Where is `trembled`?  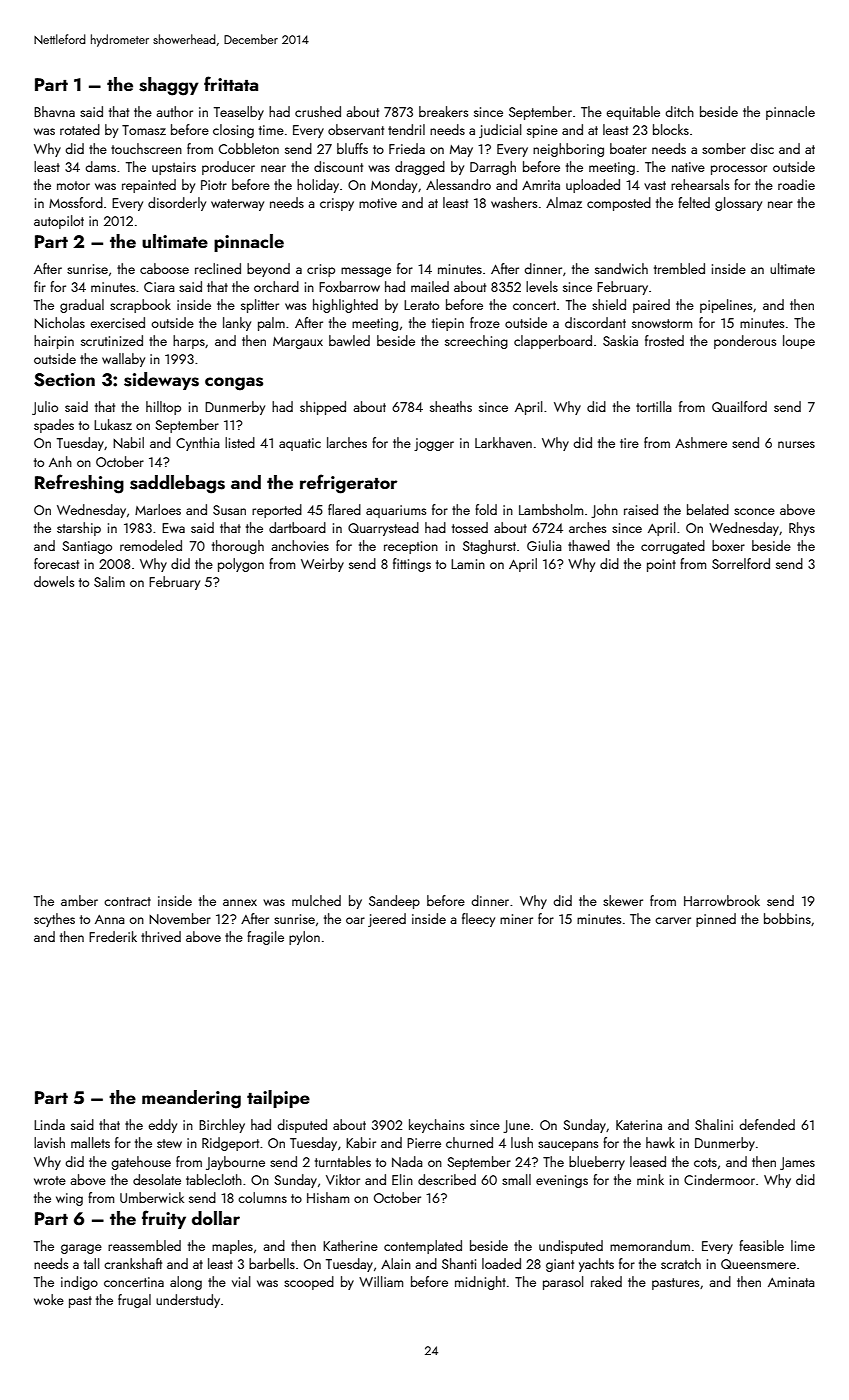
trembled is located at coordinates (679, 268).
